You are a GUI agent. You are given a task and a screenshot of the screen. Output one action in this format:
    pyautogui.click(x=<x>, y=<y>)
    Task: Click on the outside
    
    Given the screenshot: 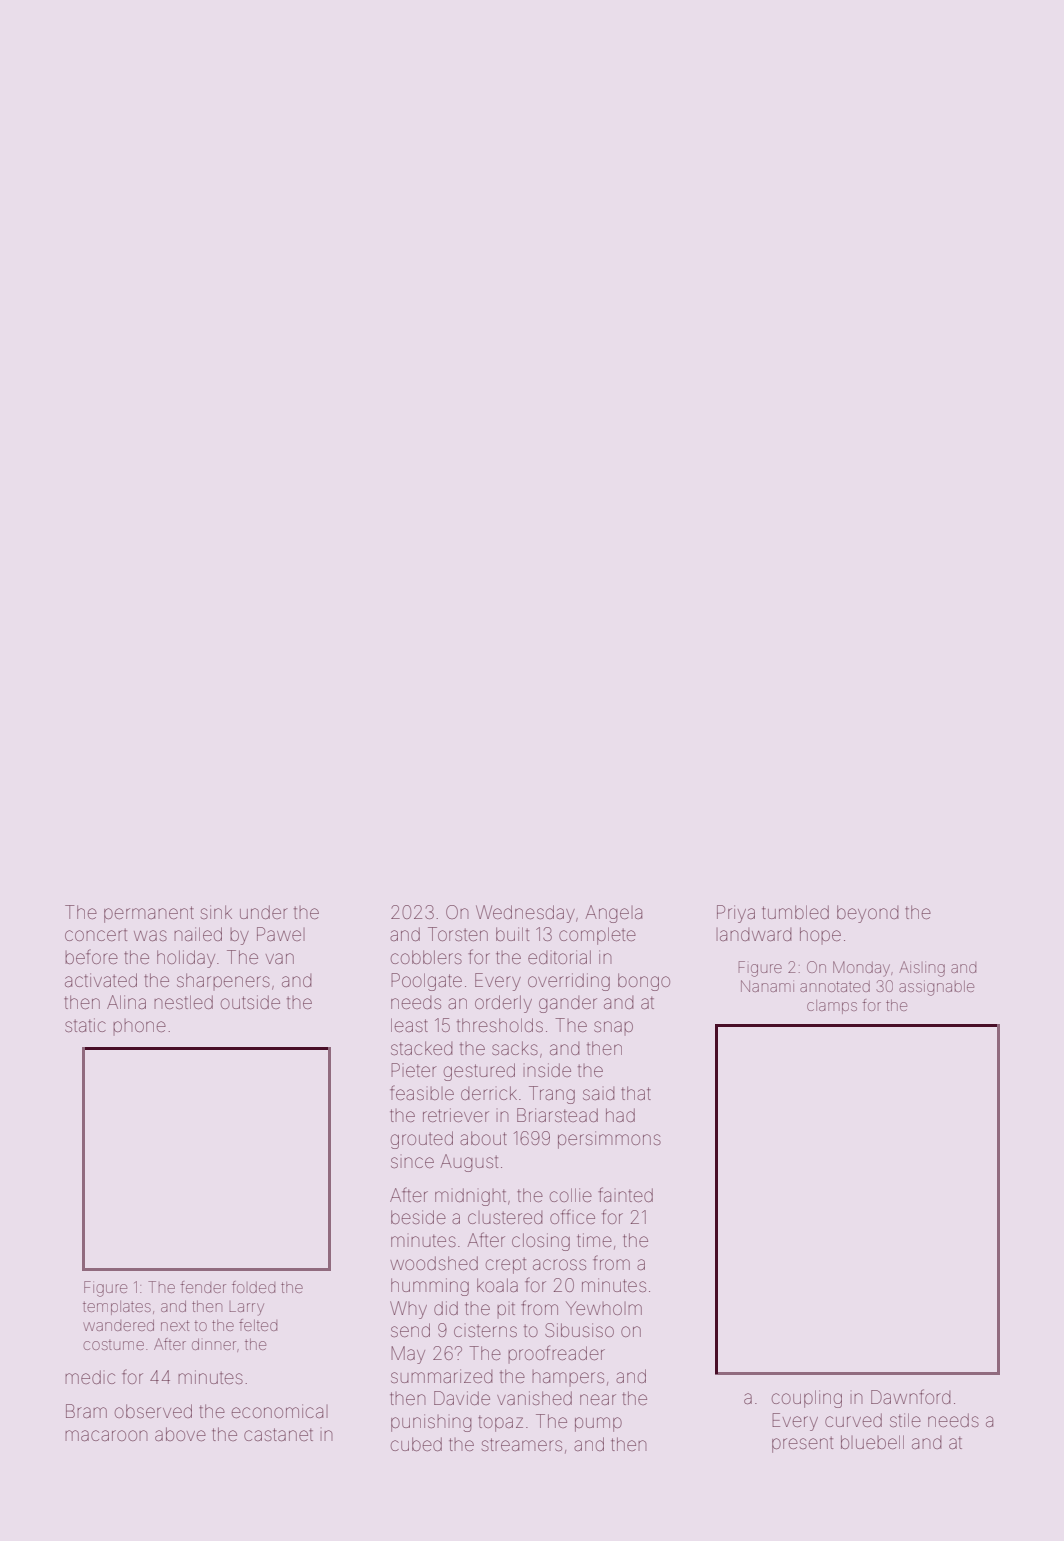 What is the action you would take?
    pyautogui.click(x=250, y=1002)
